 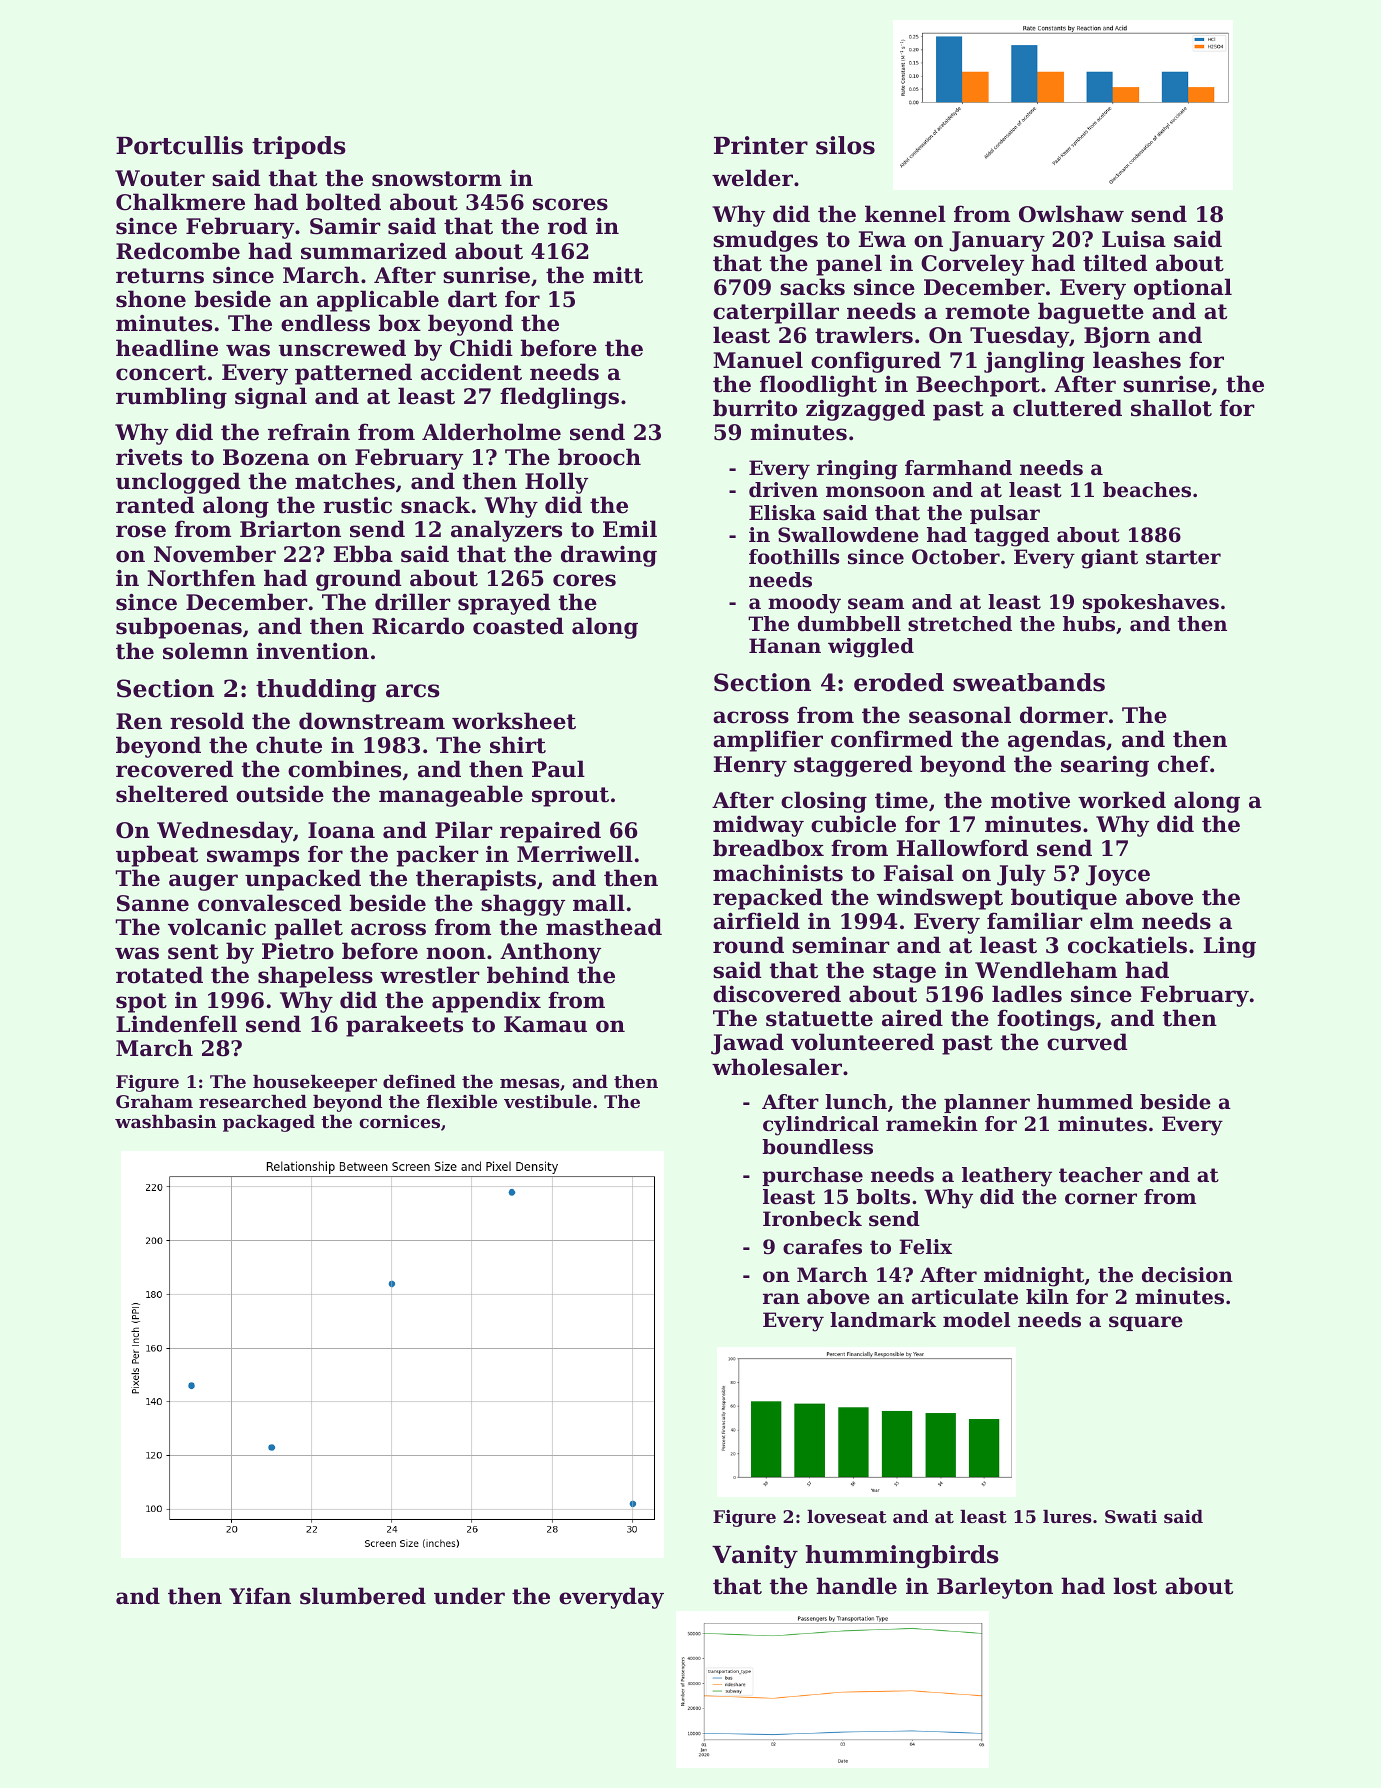 I want to click on housekeeper, so click(x=315, y=1083).
